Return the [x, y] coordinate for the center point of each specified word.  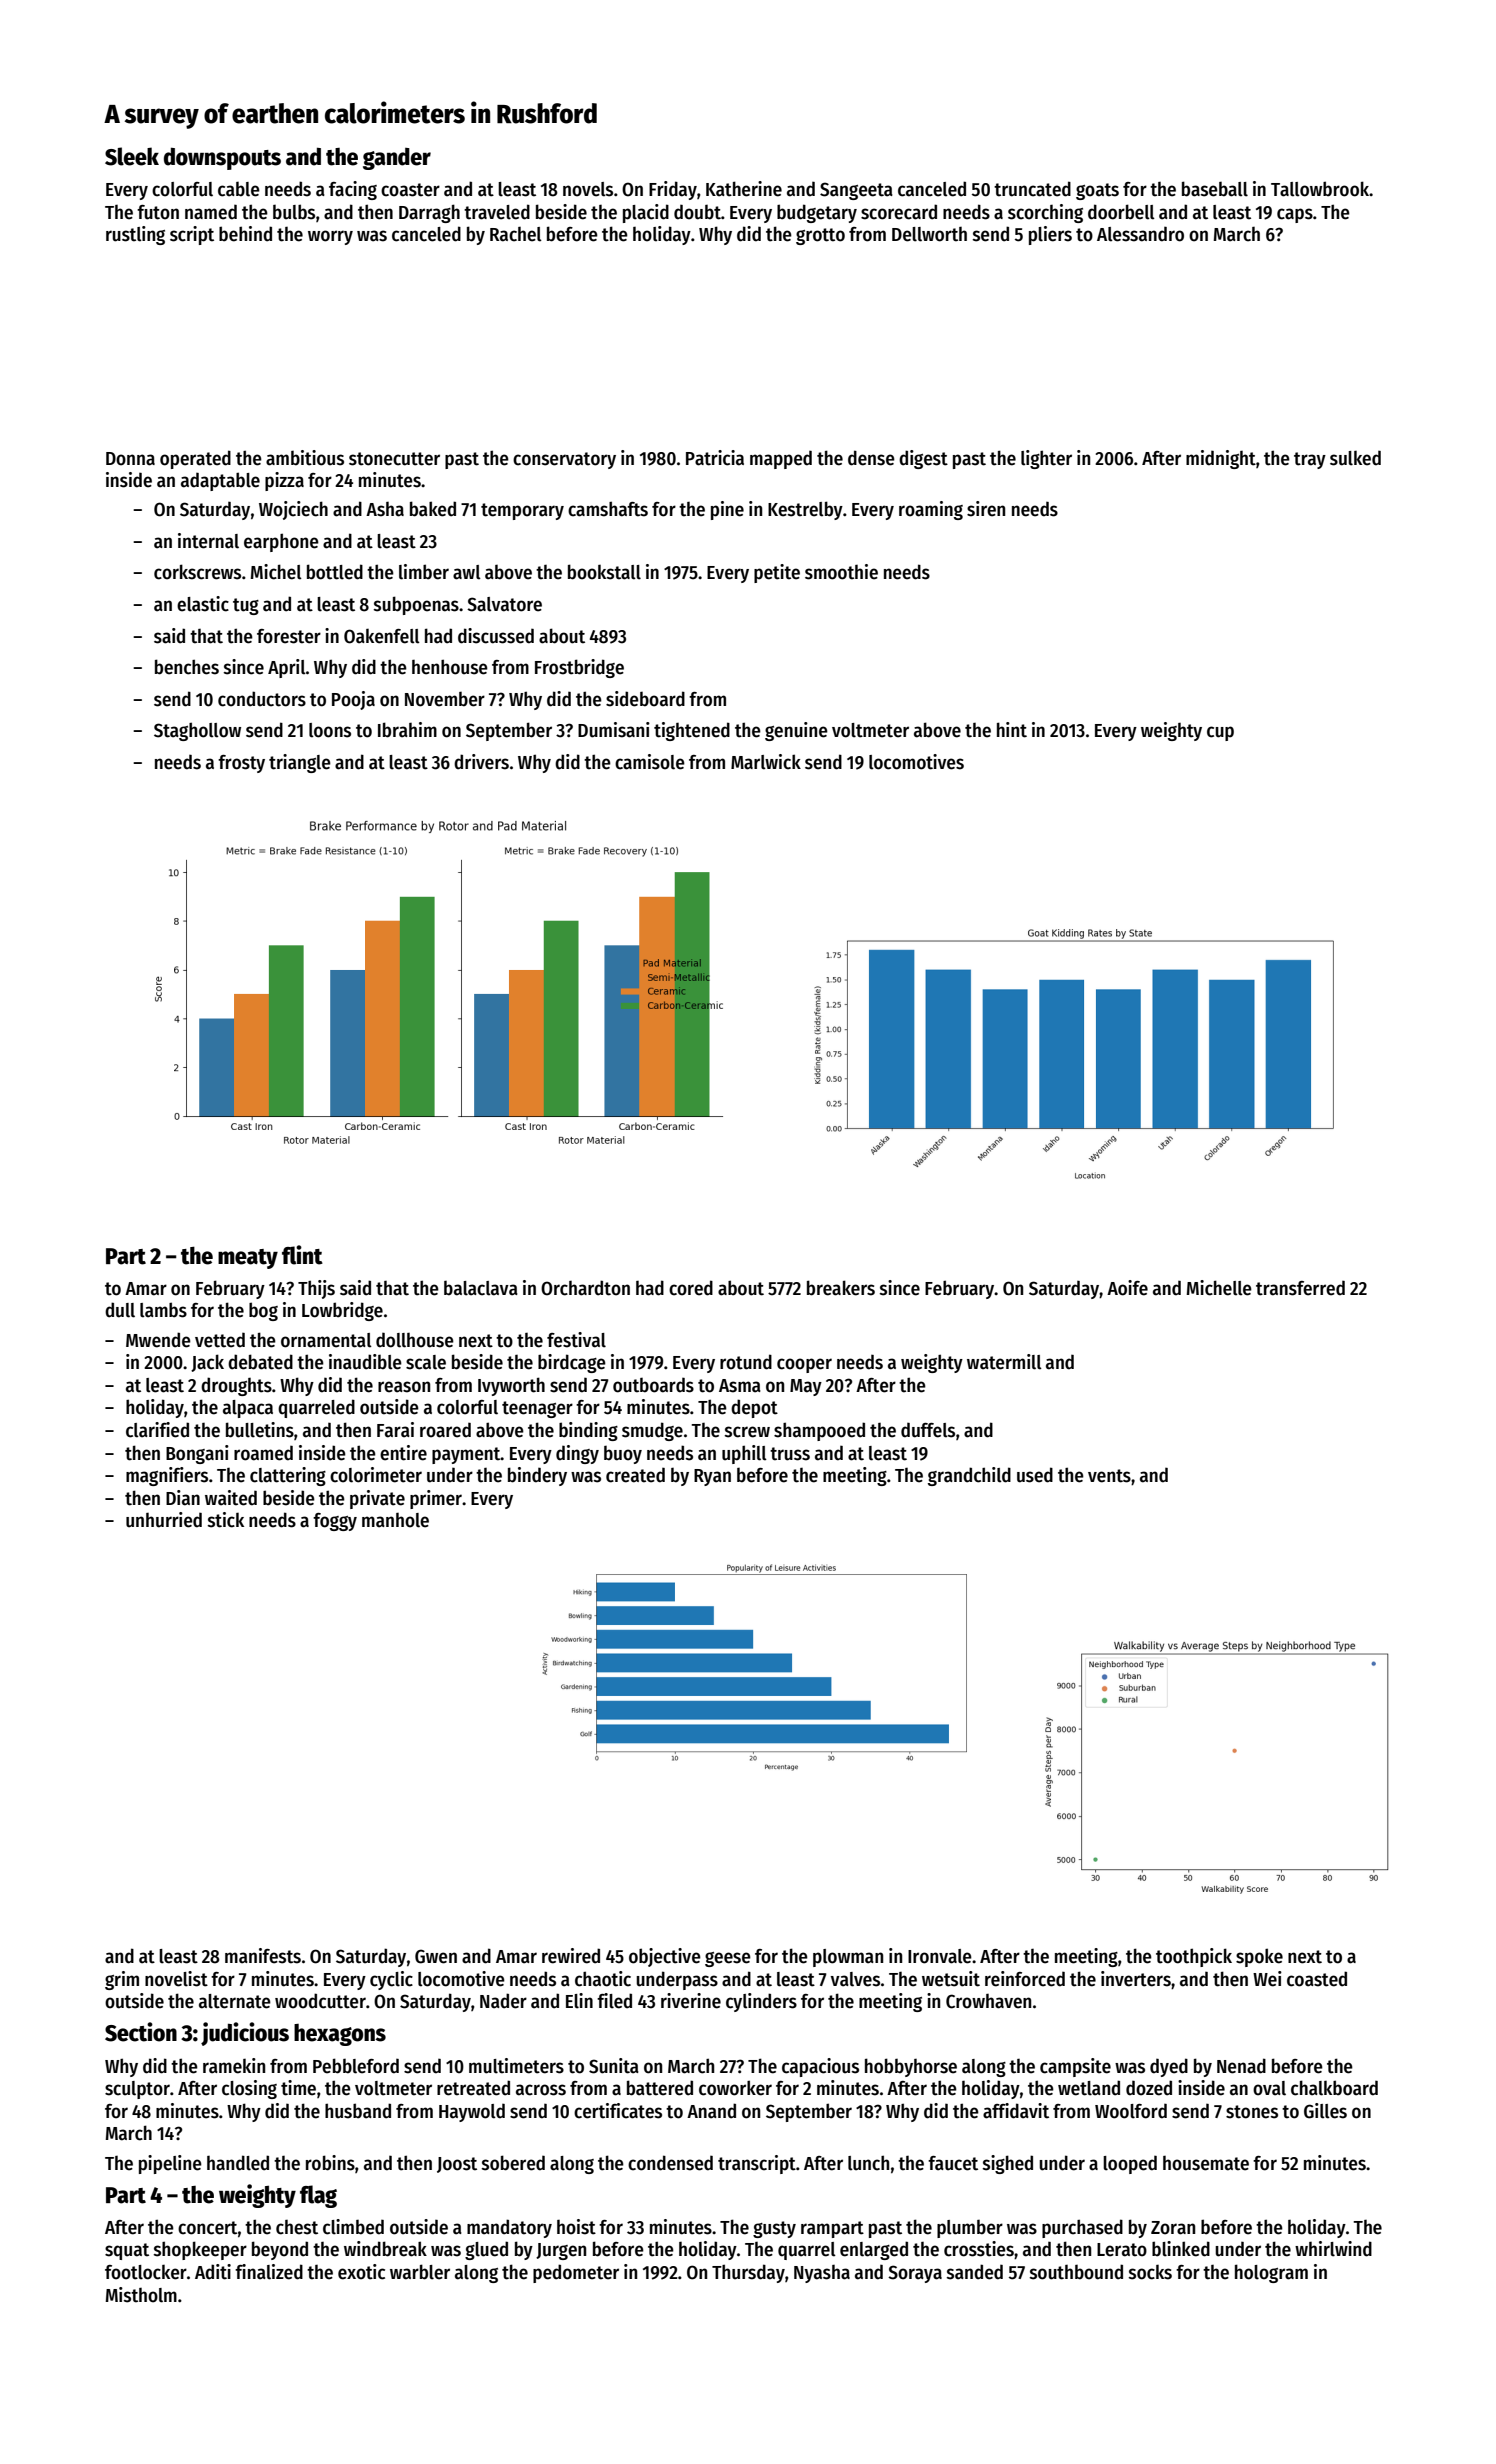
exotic [361, 2272]
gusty [774, 2229]
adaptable [220, 481]
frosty [241, 764]
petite [777, 573]
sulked [1355, 458]
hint [1012, 730]
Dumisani [614, 730]
